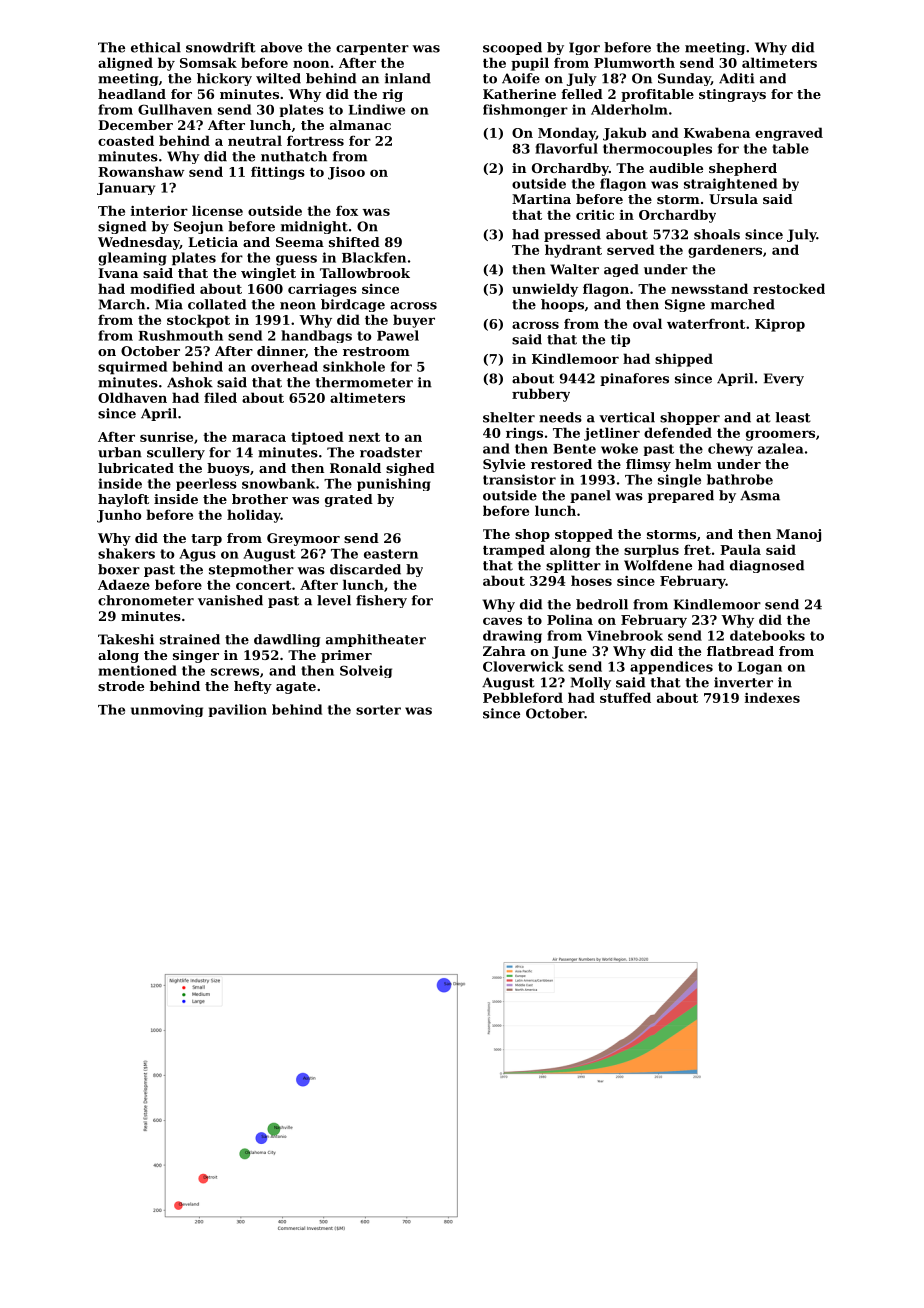  Describe the element at coordinates (760, 495) in the screenshot. I see `Asma` at that location.
